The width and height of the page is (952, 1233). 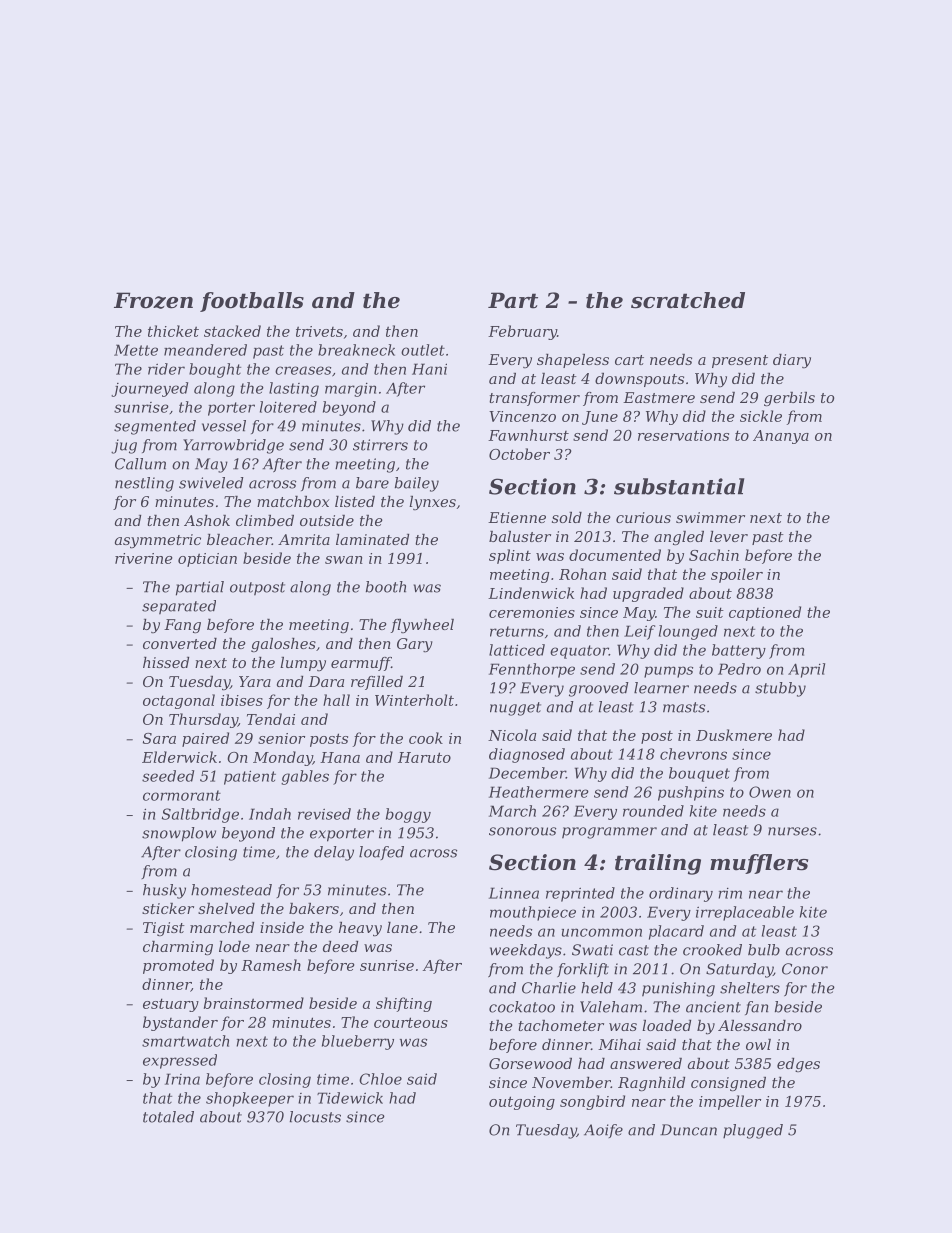 What do you see at coordinates (294, 389) in the page?
I see `lasting` at bounding box center [294, 389].
